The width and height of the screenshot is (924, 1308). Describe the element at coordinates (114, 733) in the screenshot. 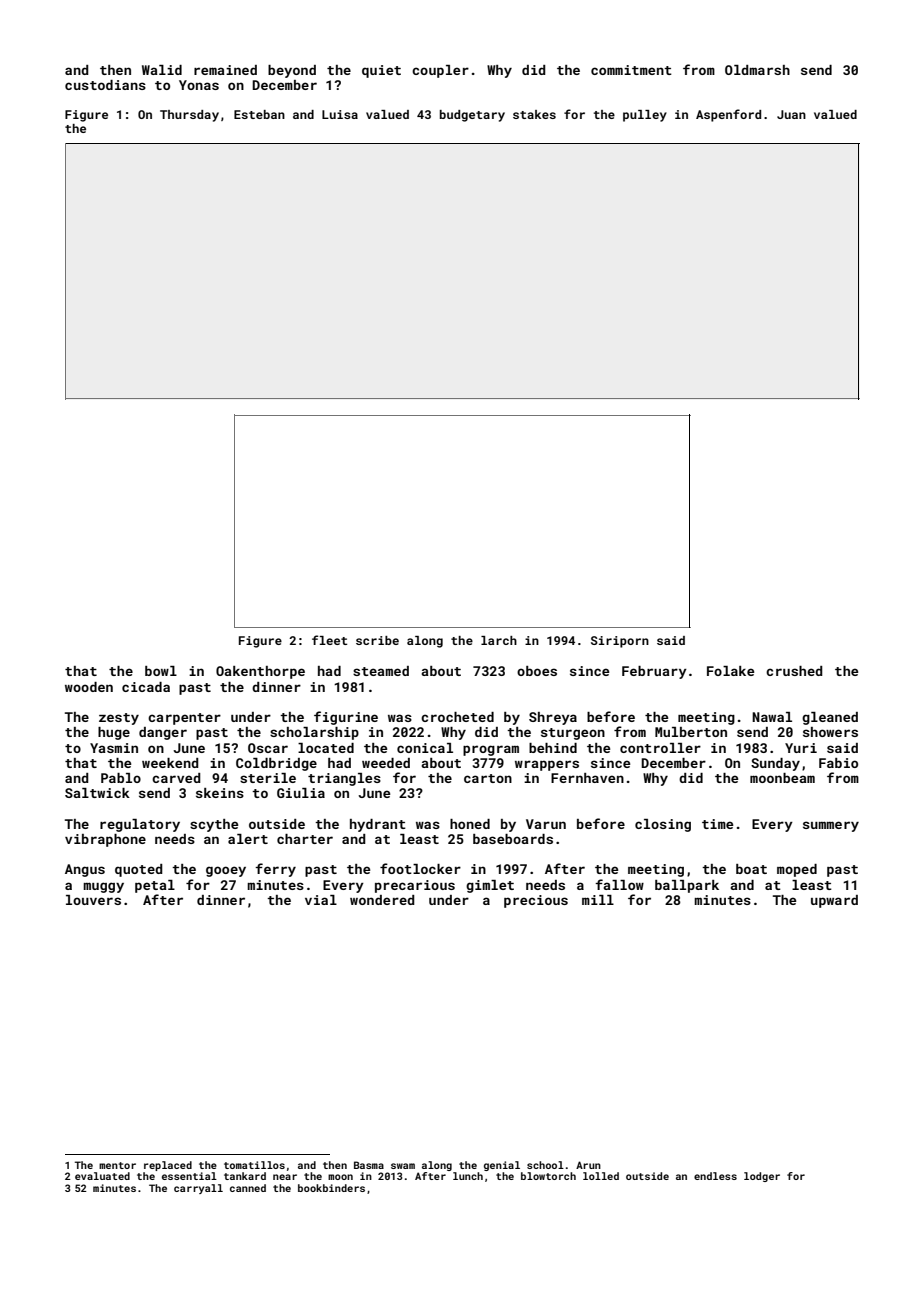

I see `huge` at that location.
